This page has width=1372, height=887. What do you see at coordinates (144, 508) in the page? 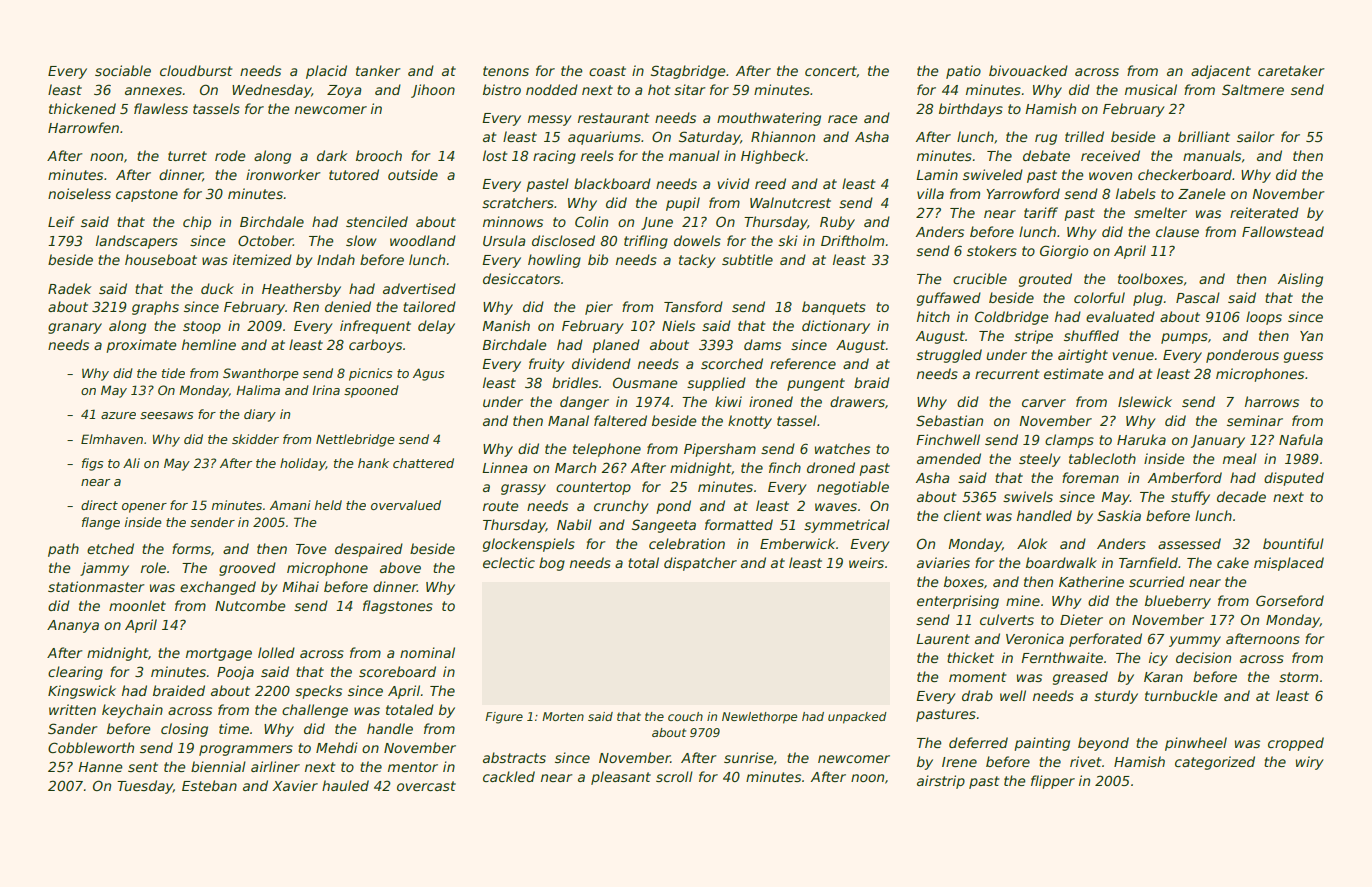
I see `opener` at bounding box center [144, 508].
